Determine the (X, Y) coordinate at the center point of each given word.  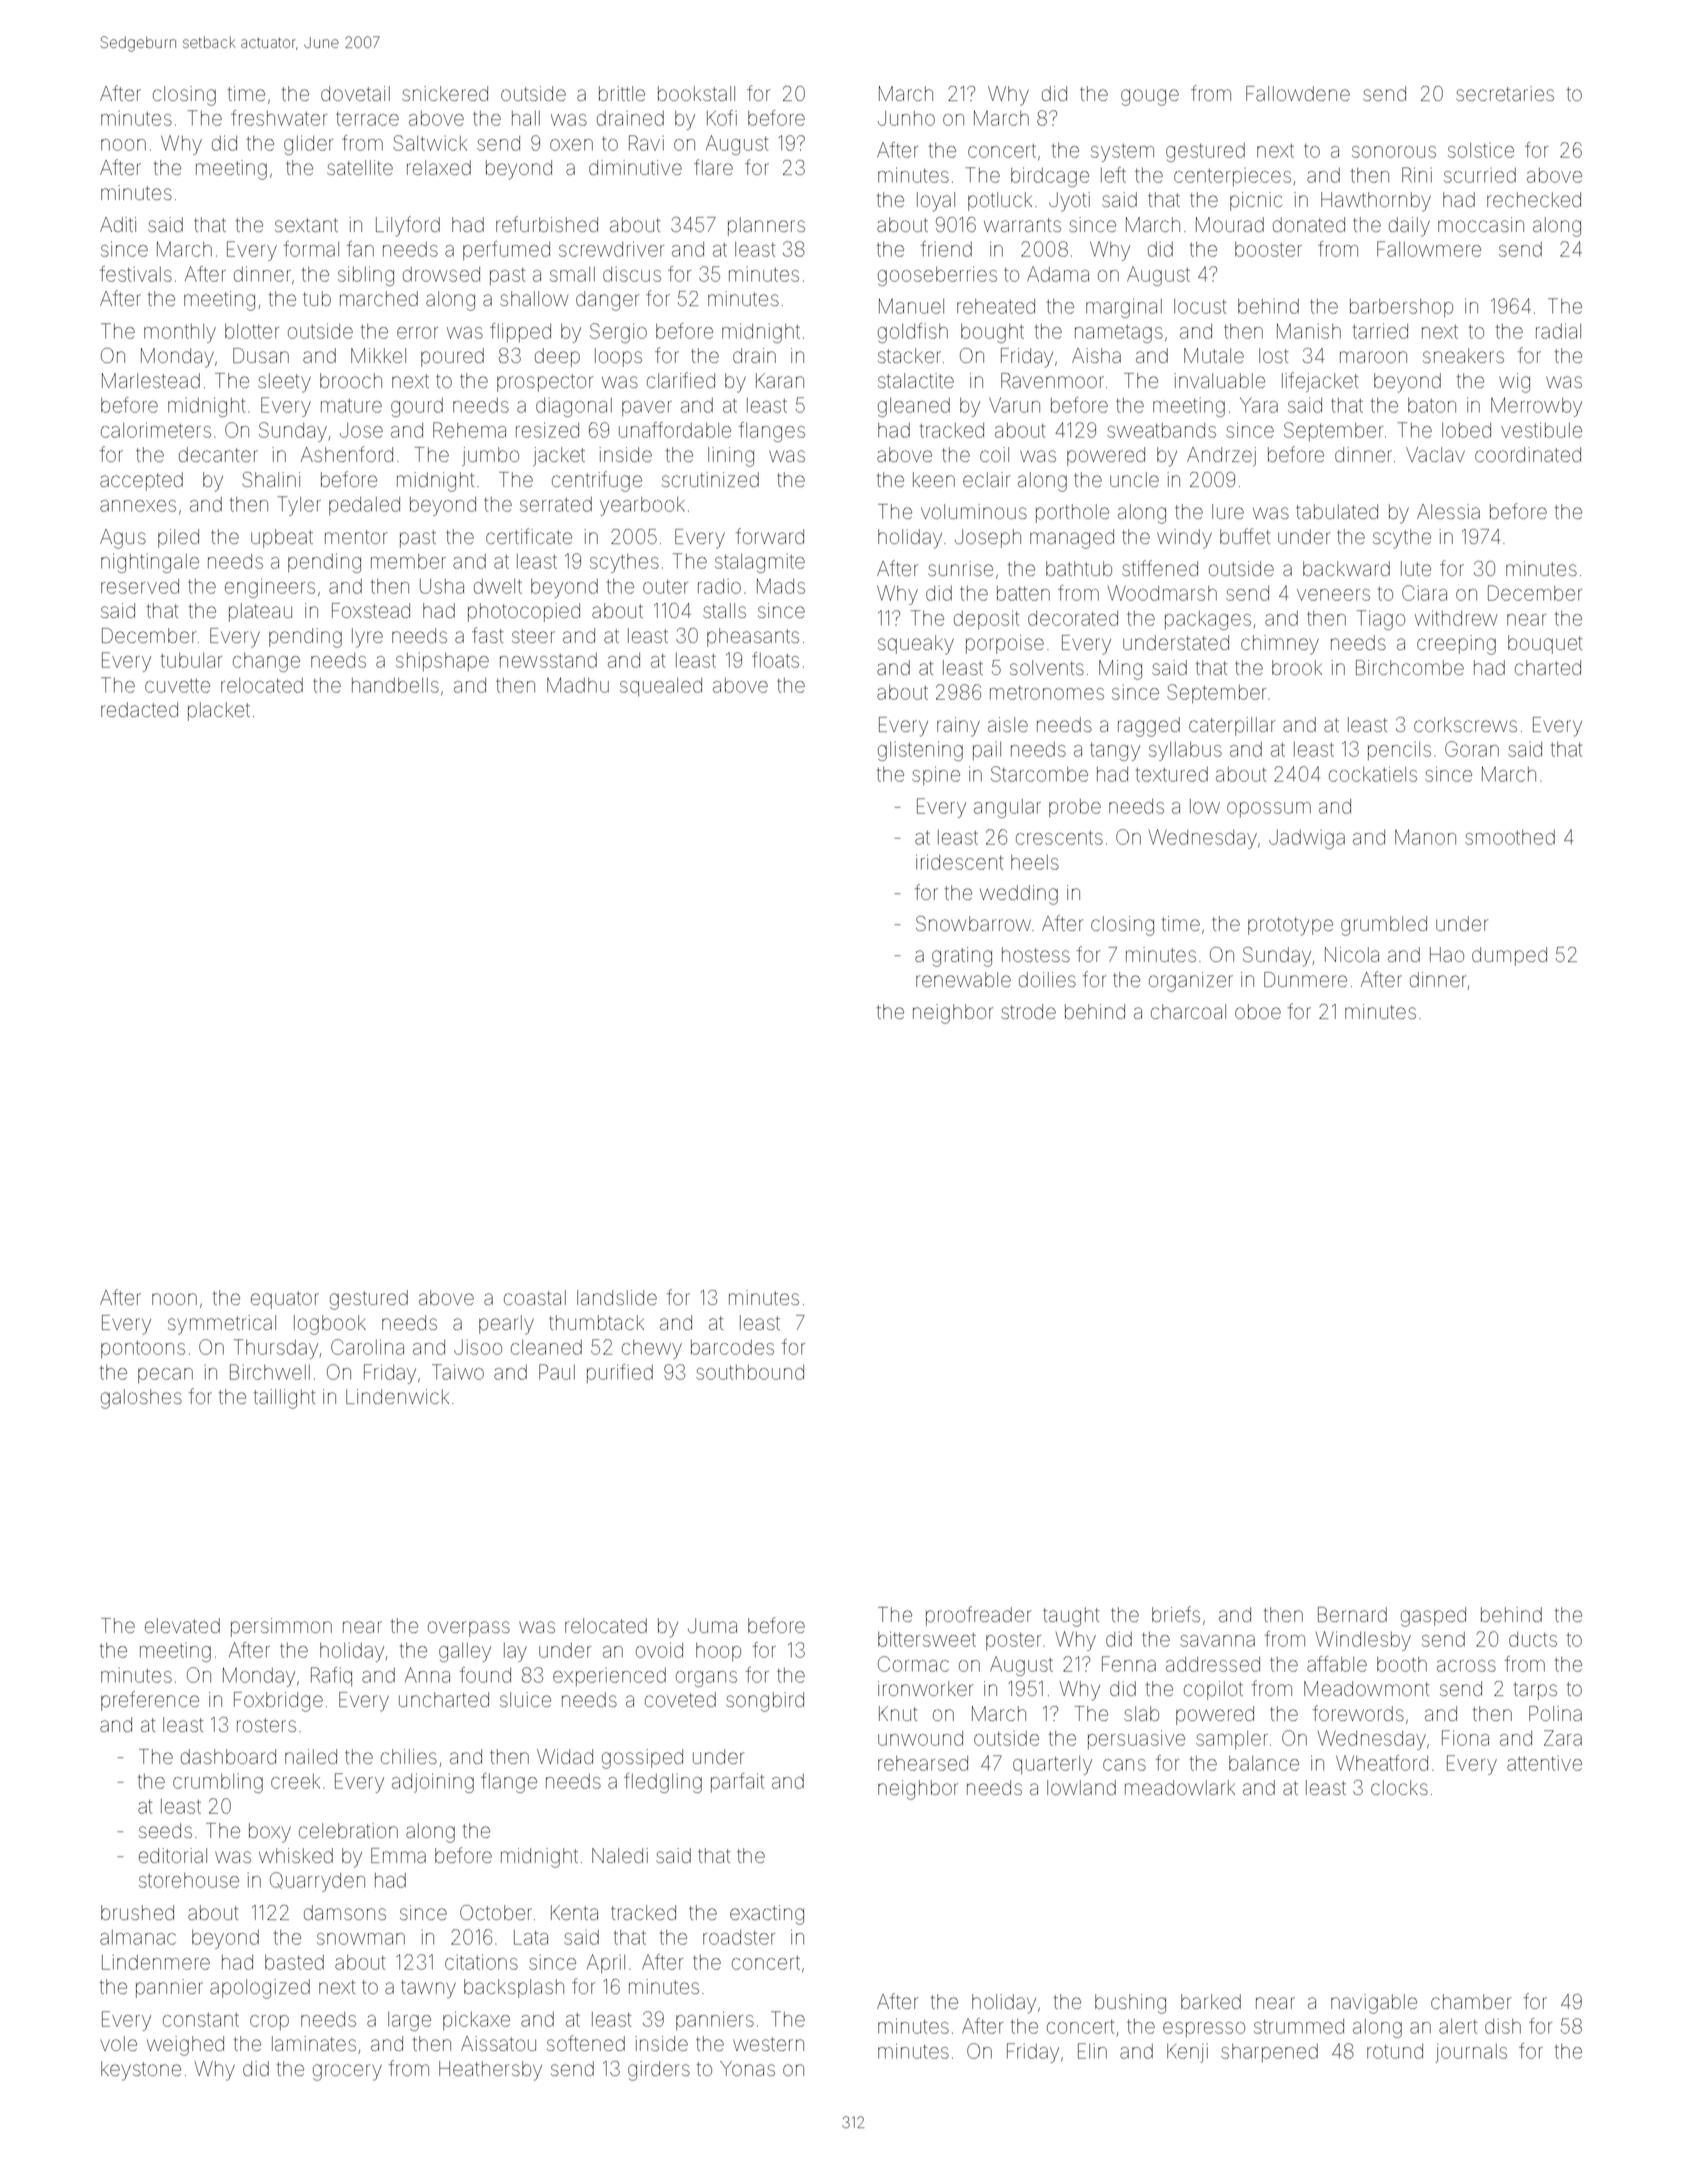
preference (150, 1701)
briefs (1176, 1614)
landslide (617, 1297)
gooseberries (937, 276)
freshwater (279, 118)
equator (285, 1300)
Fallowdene (1298, 93)
